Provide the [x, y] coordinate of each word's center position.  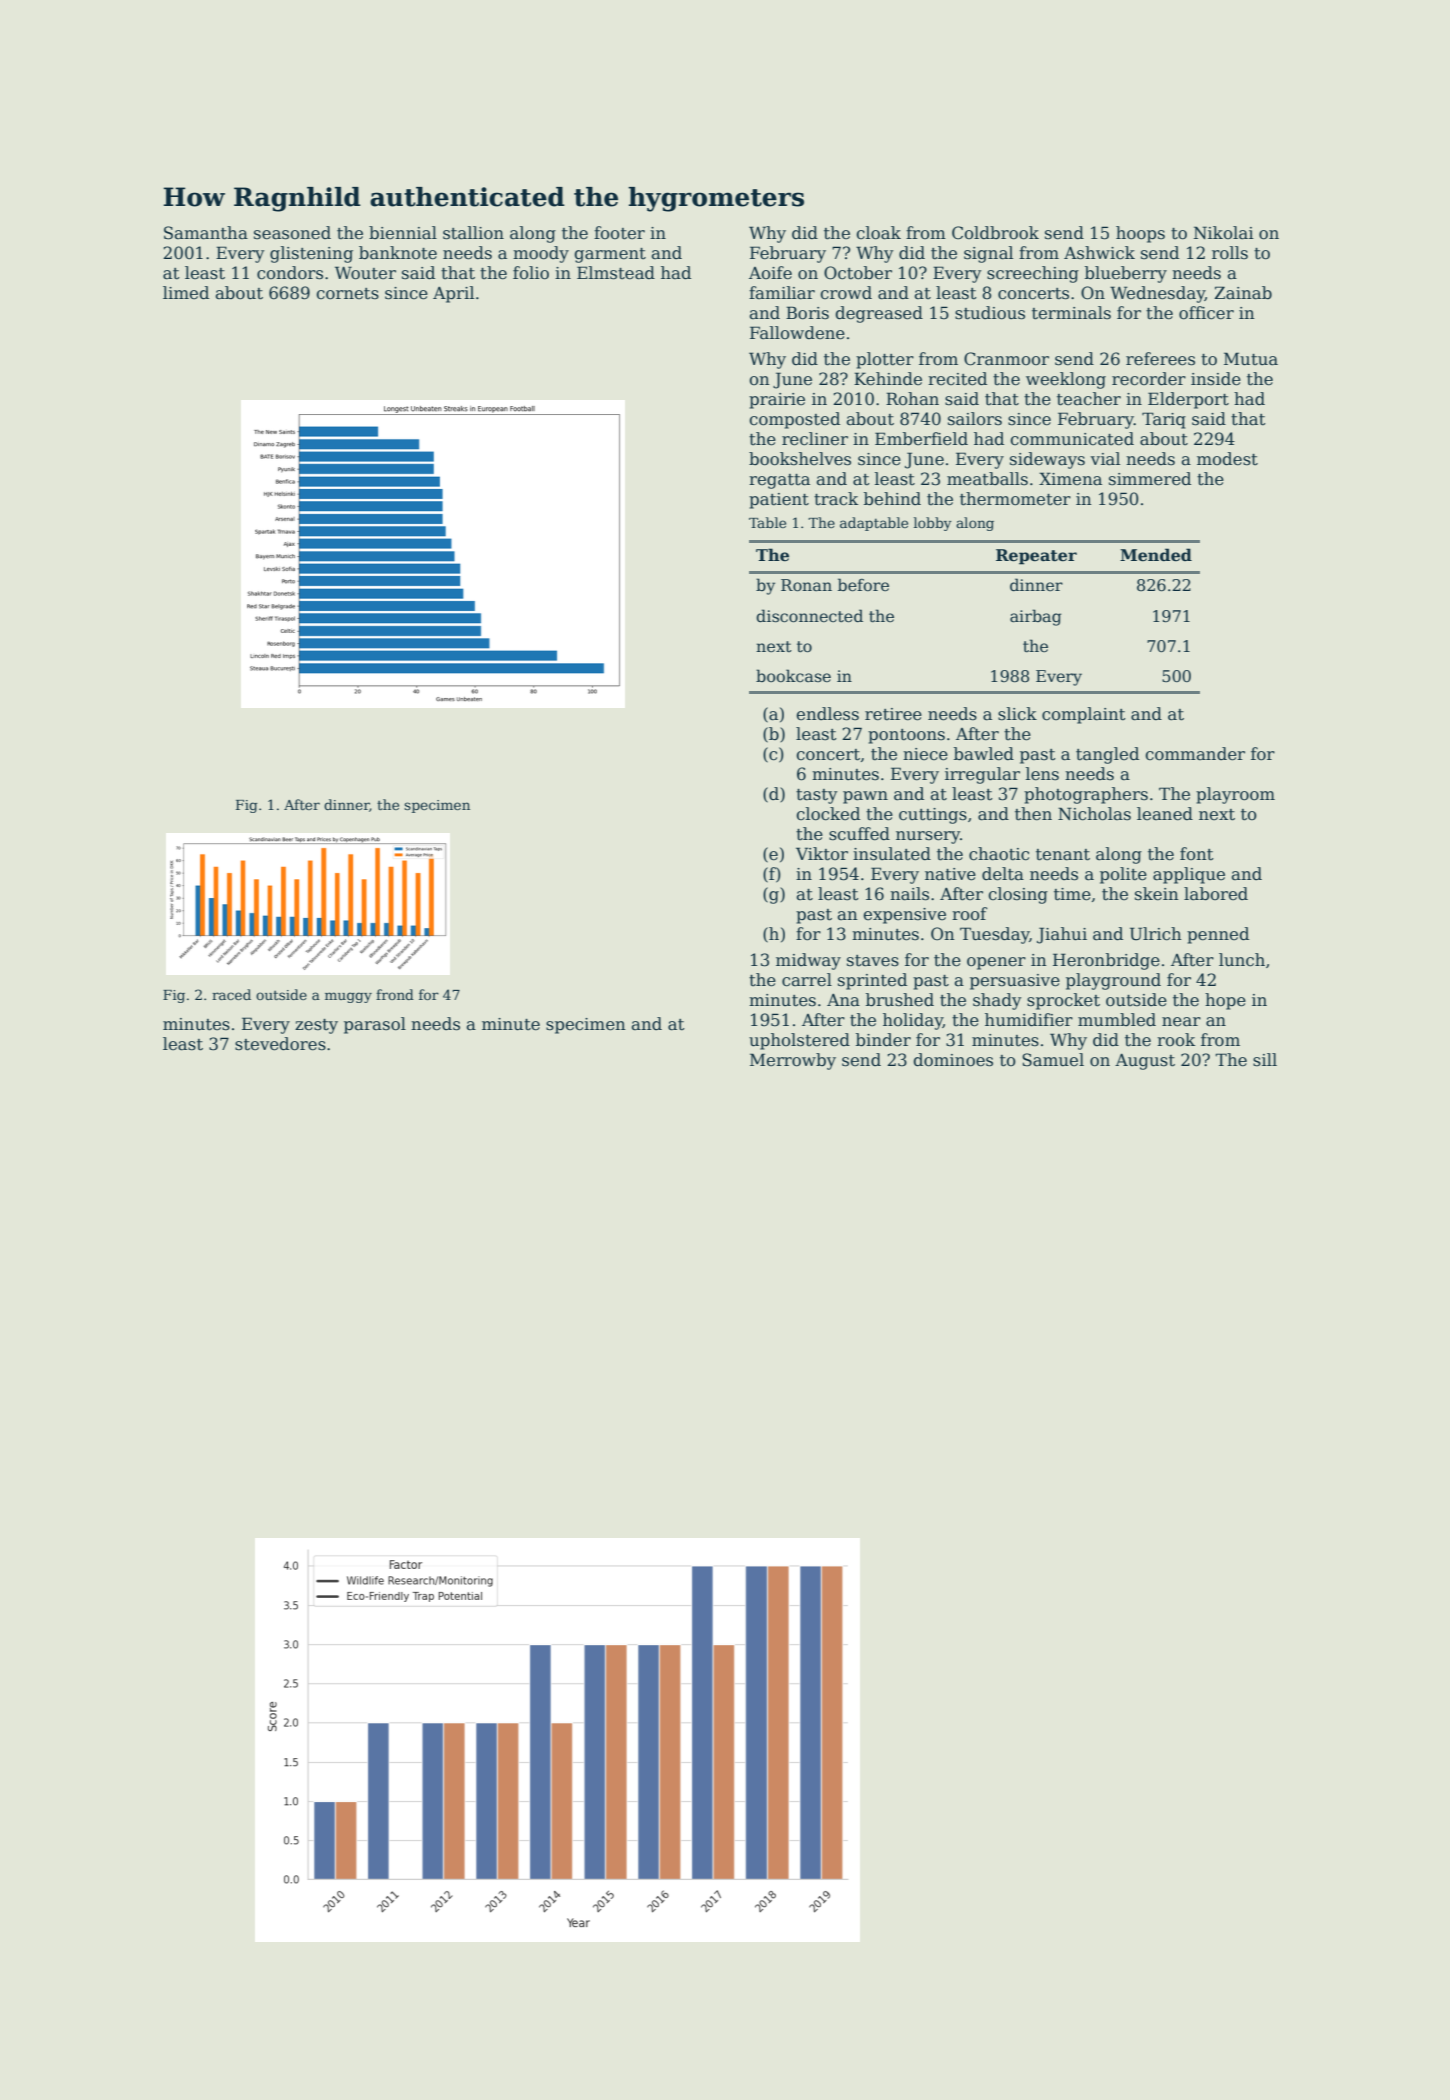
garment [610, 255]
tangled [1107, 755]
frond [395, 994]
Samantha [206, 233]
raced [231, 994]
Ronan [806, 585]
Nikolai [1224, 233]
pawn [865, 797]
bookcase [793, 675]
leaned [1165, 814]
